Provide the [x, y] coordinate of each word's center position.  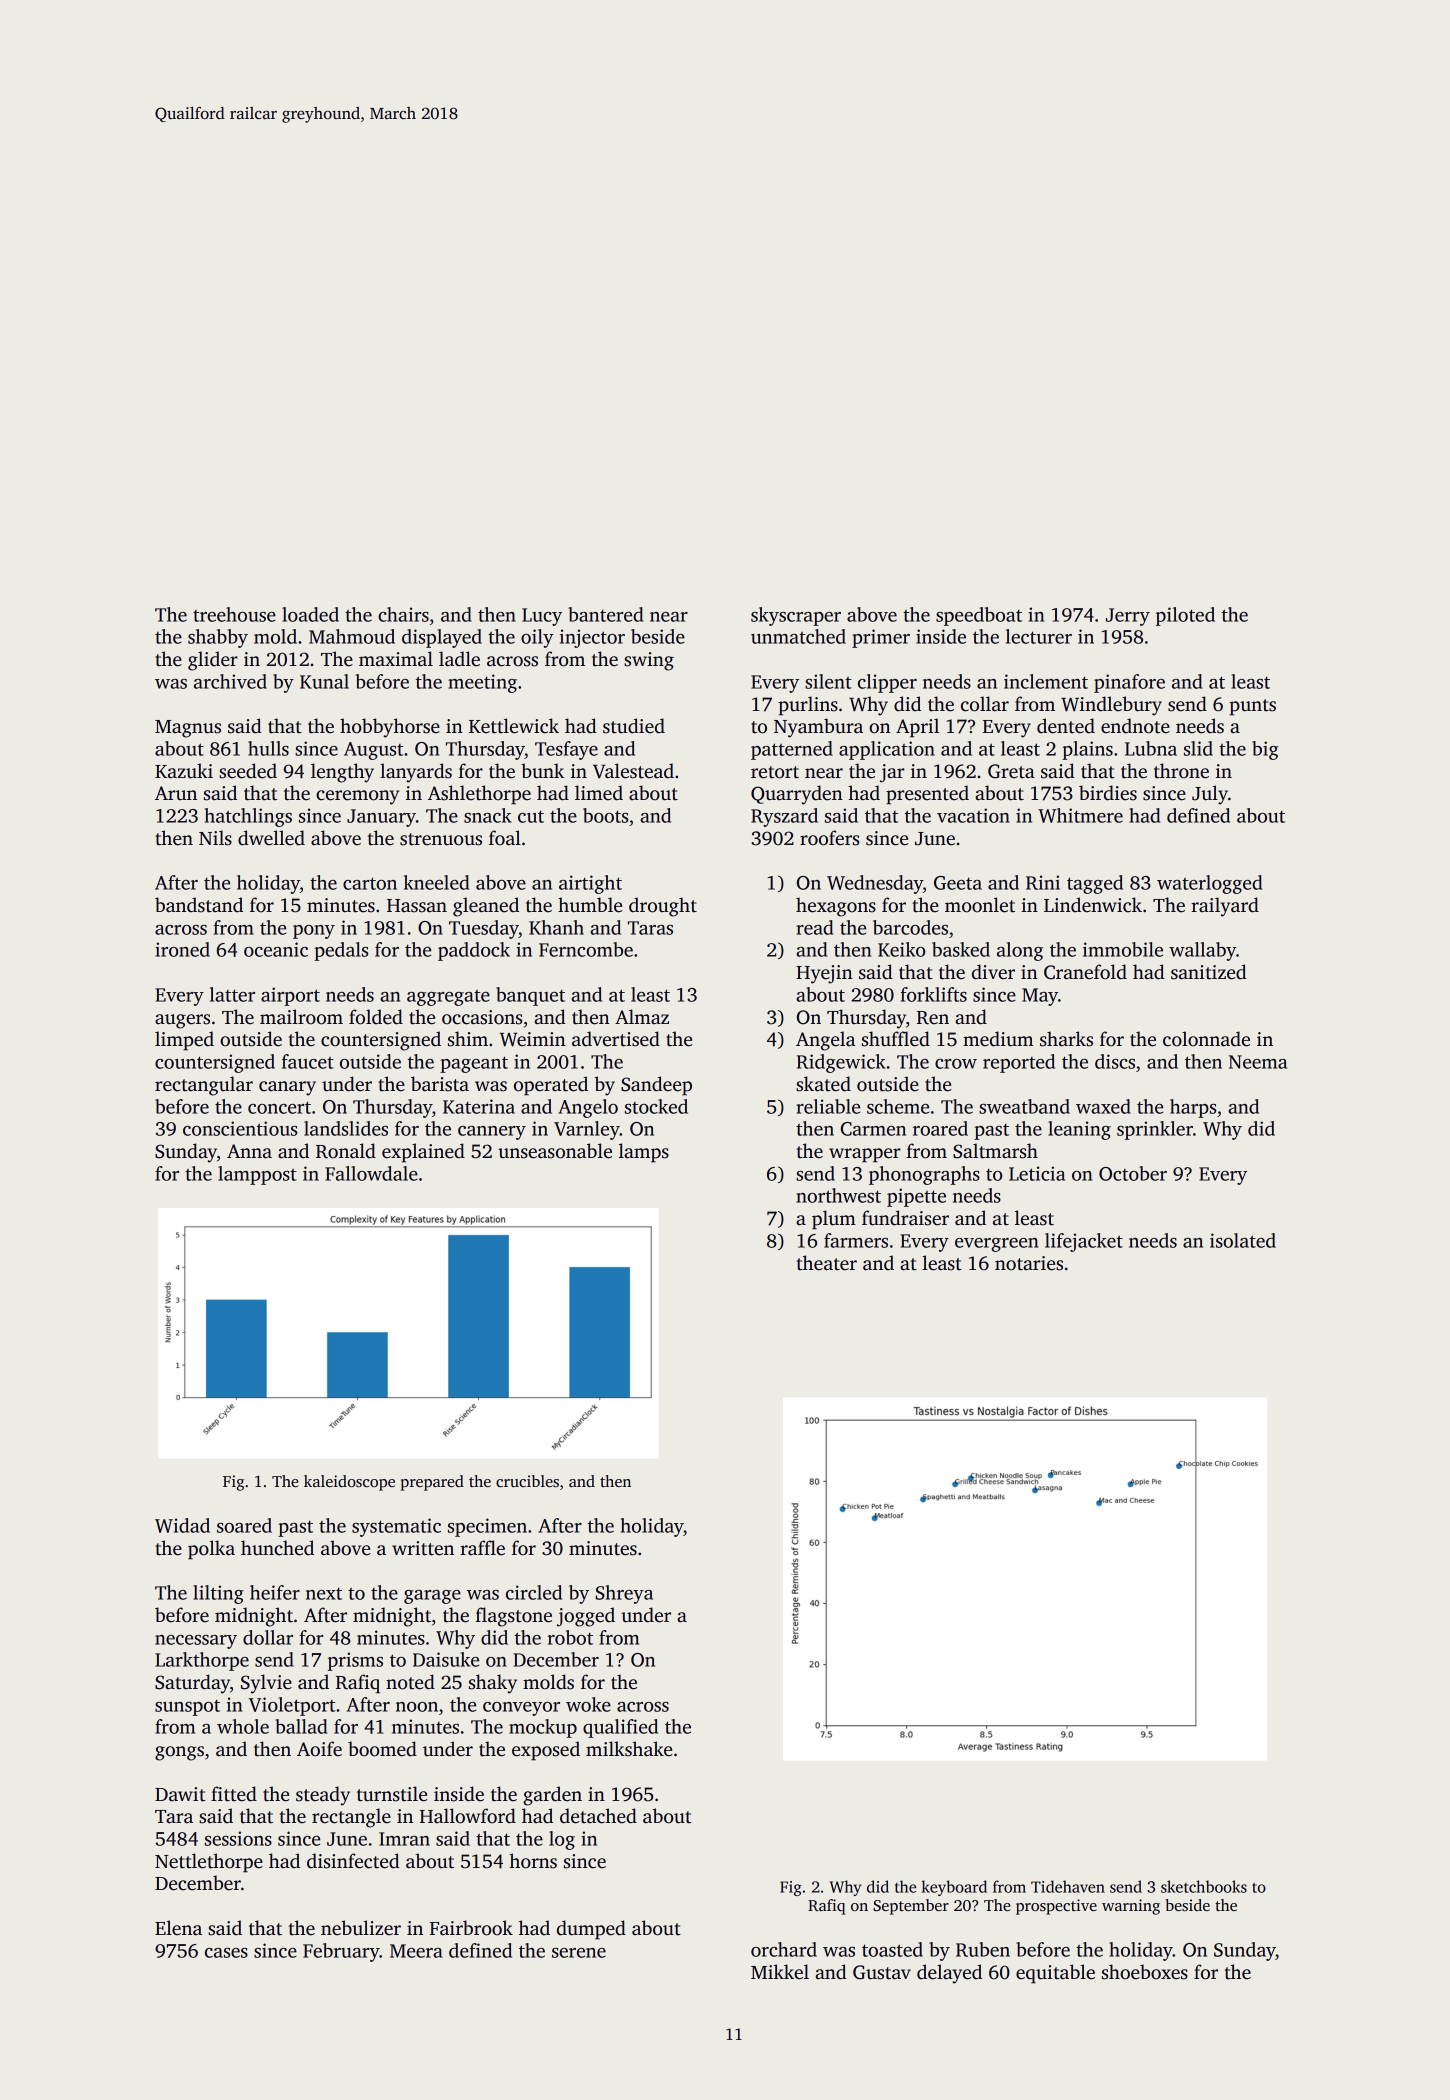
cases [226, 1953]
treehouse [234, 614]
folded [376, 1017]
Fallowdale [371, 1173]
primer [881, 638]
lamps [644, 1153]
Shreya [624, 1594]
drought [663, 907]
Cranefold [1085, 972]
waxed [1103, 1106]
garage [432, 1597]
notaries [1029, 1263]
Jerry [1128, 617]
